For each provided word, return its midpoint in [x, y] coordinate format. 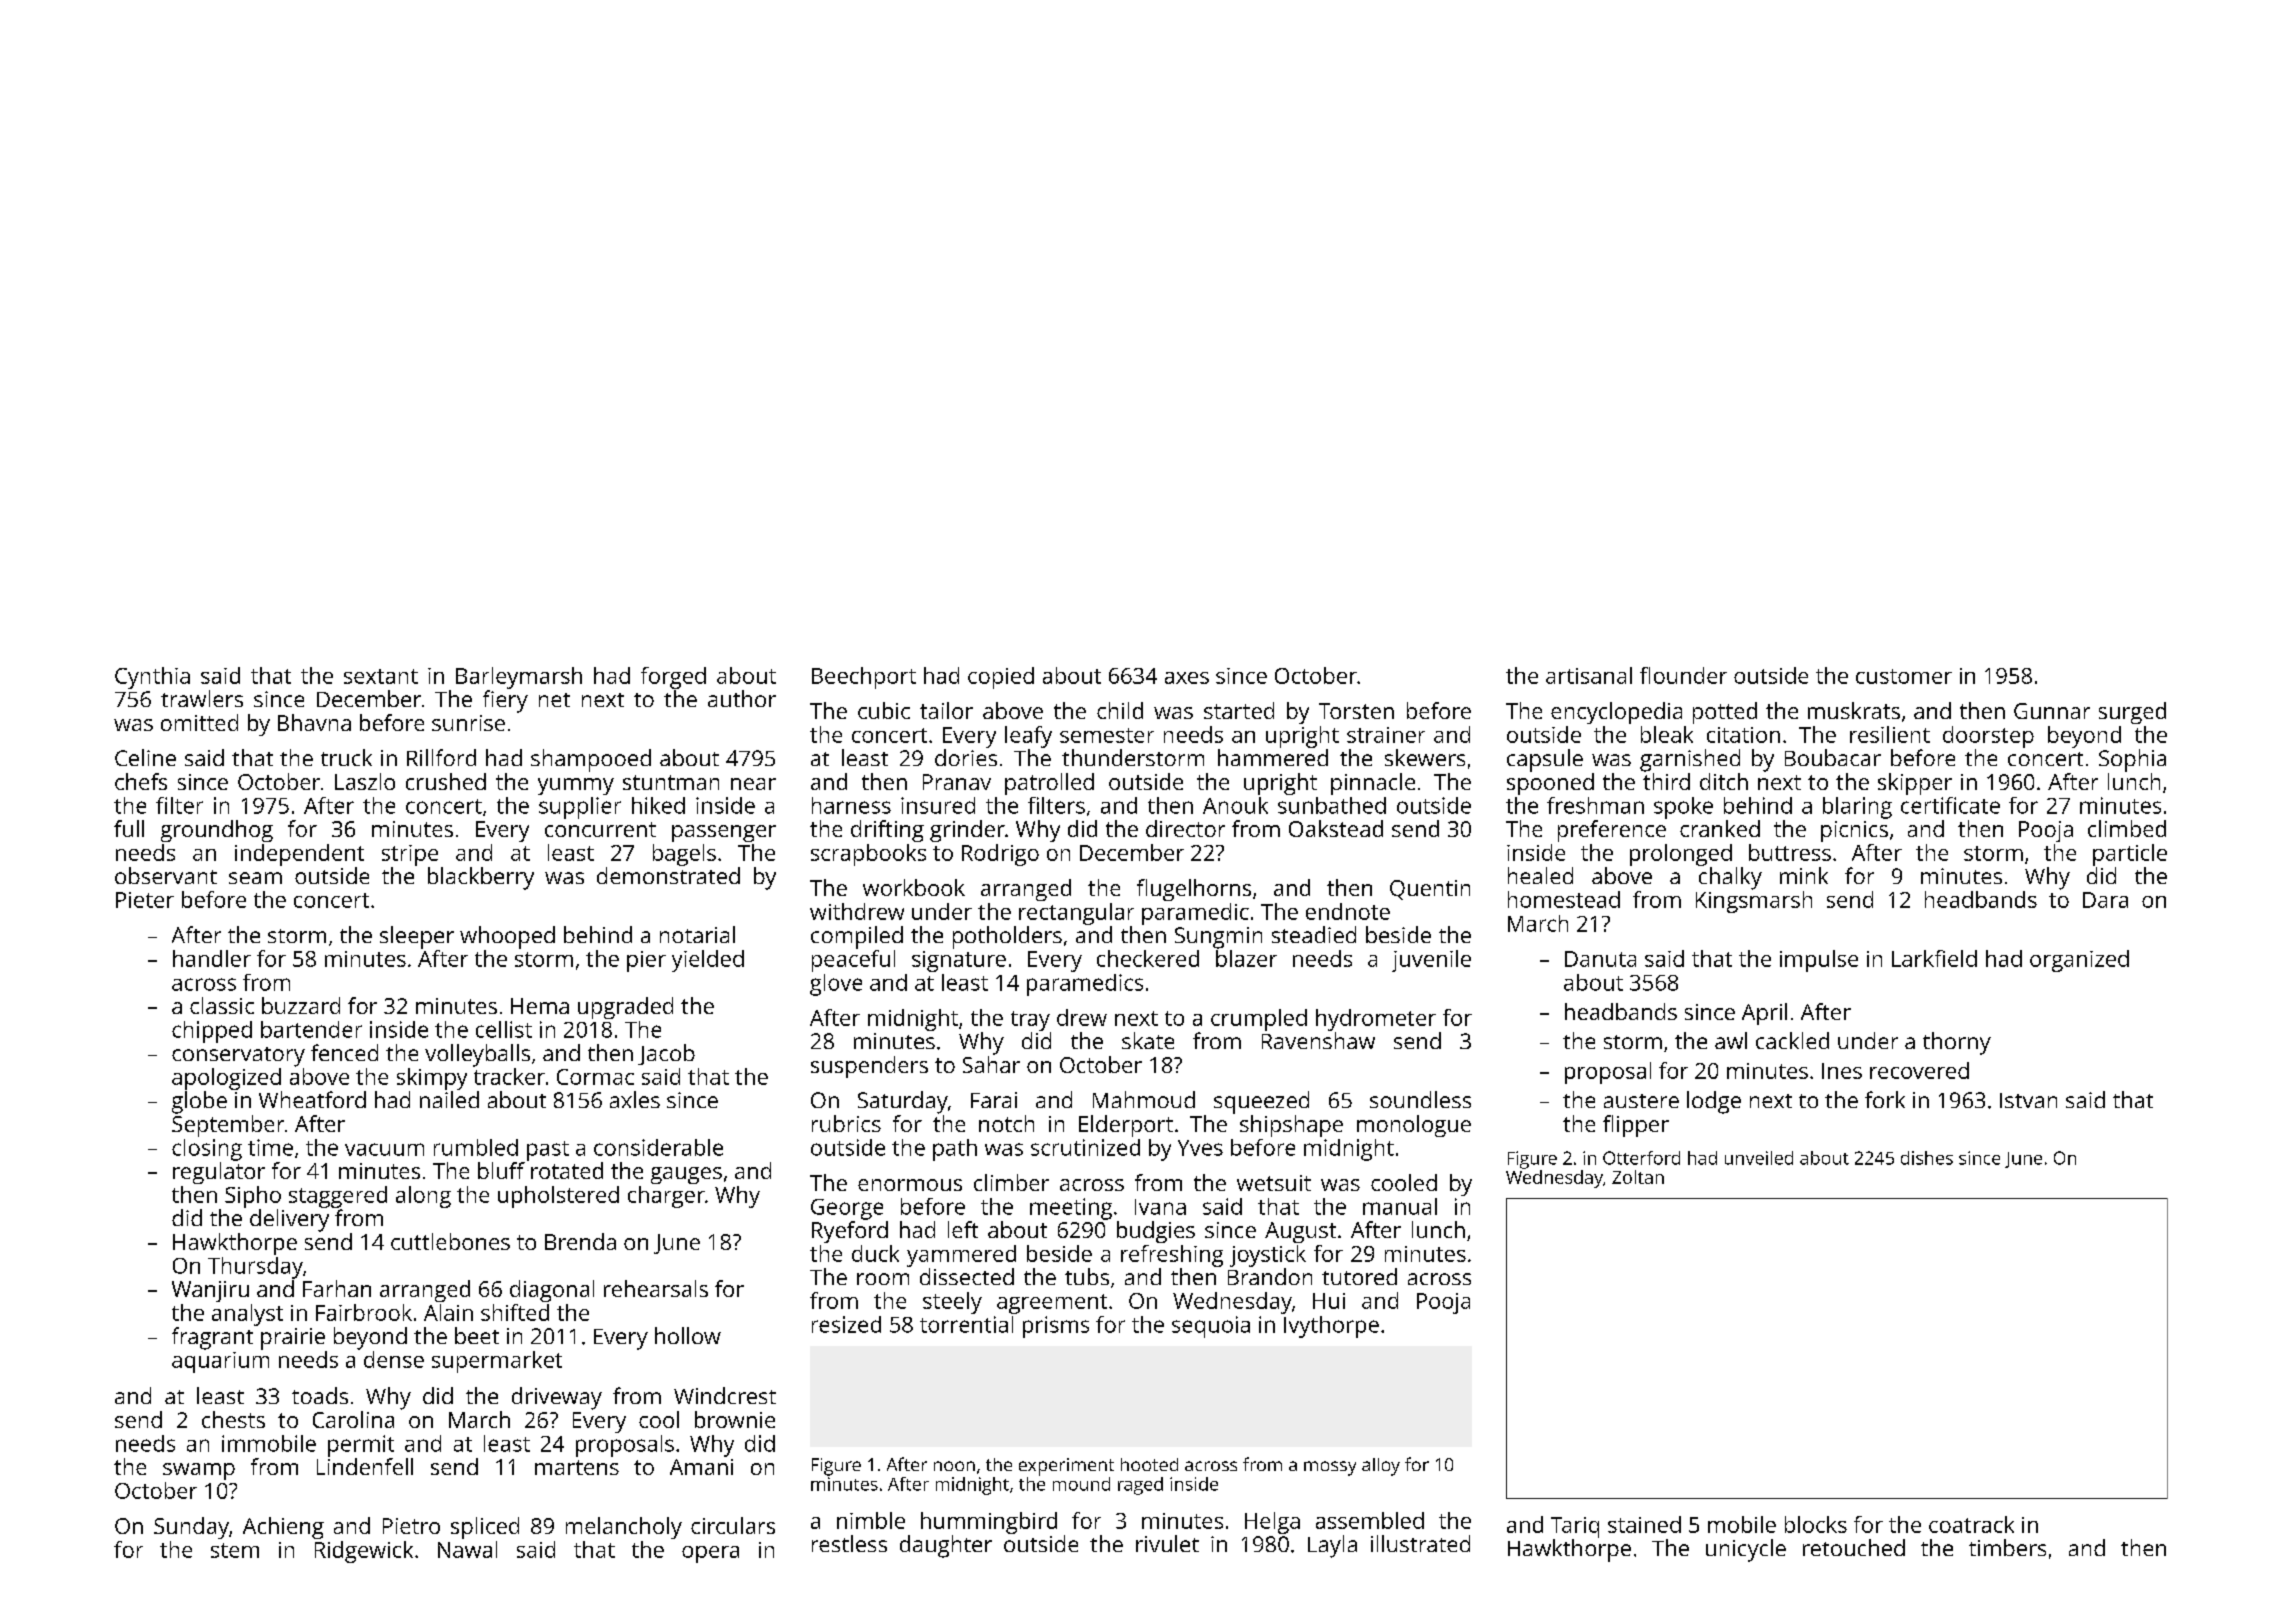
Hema [540, 1006]
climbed [2127, 828]
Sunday [191, 1528]
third [1666, 781]
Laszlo [365, 781]
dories [966, 757]
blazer [1246, 958]
